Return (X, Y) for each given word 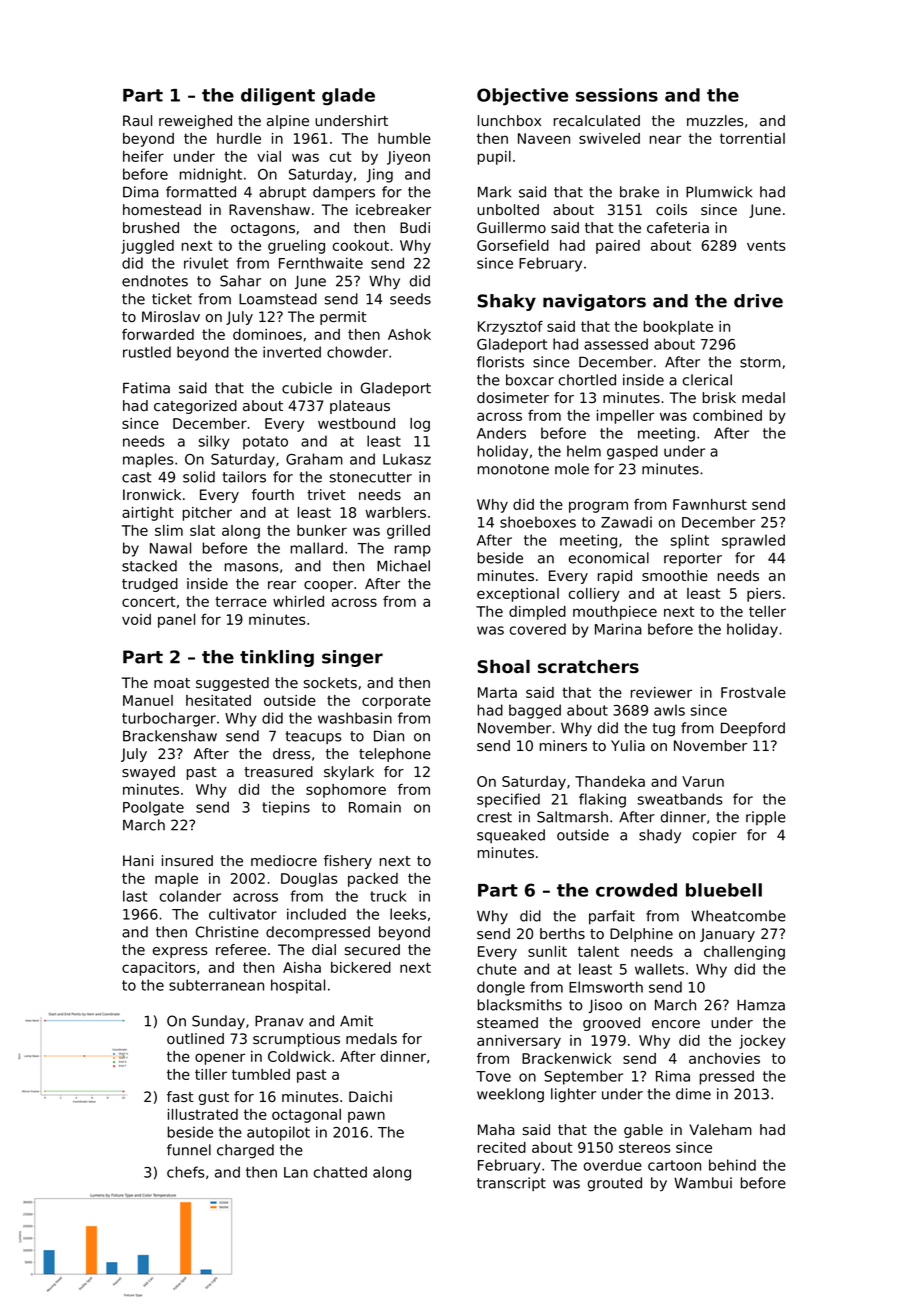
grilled (408, 532)
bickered (361, 967)
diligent (278, 96)
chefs (186, 1172)
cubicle (307, 388)
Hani (138, 860)
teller (767, 611)
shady (660, 836)
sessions (617, 95)
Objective (522, 97)
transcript (511, 1184)
